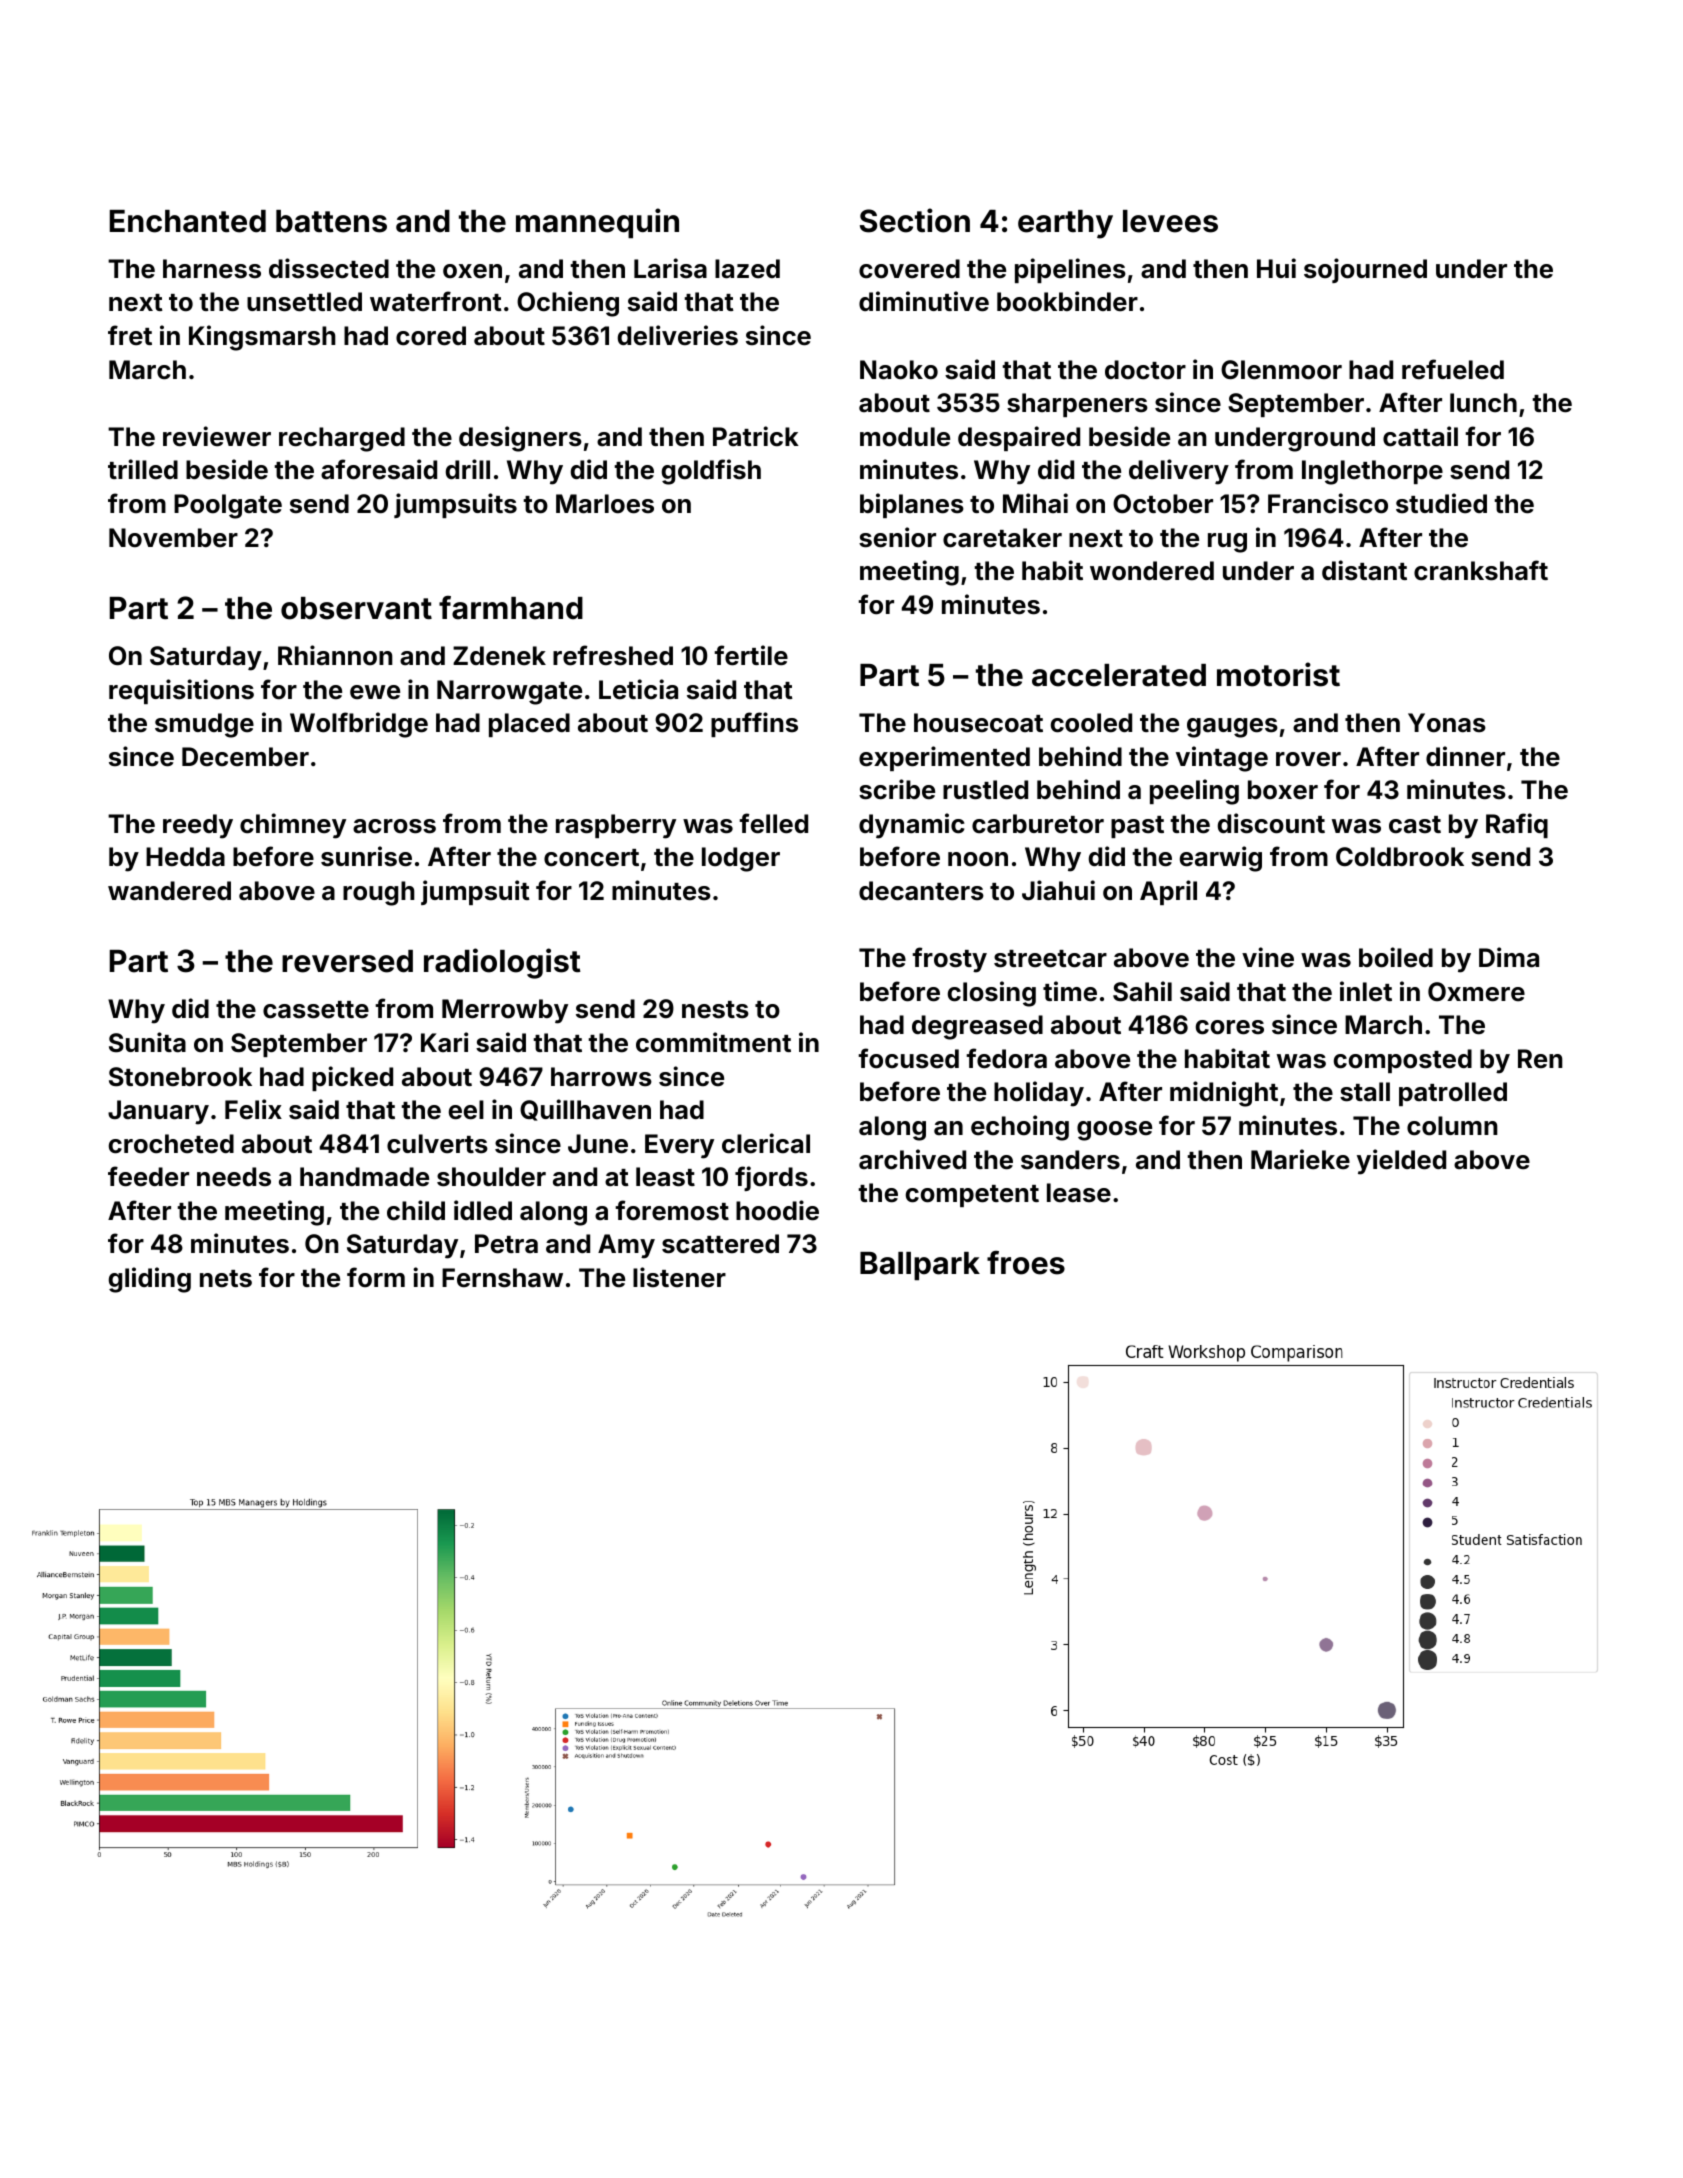 Image resolution: width=1683 pixels, height=2178 pixels. Describe the element at coordinates (1400, 857) in the screenshot. I see `Coldbrook` at that location.
